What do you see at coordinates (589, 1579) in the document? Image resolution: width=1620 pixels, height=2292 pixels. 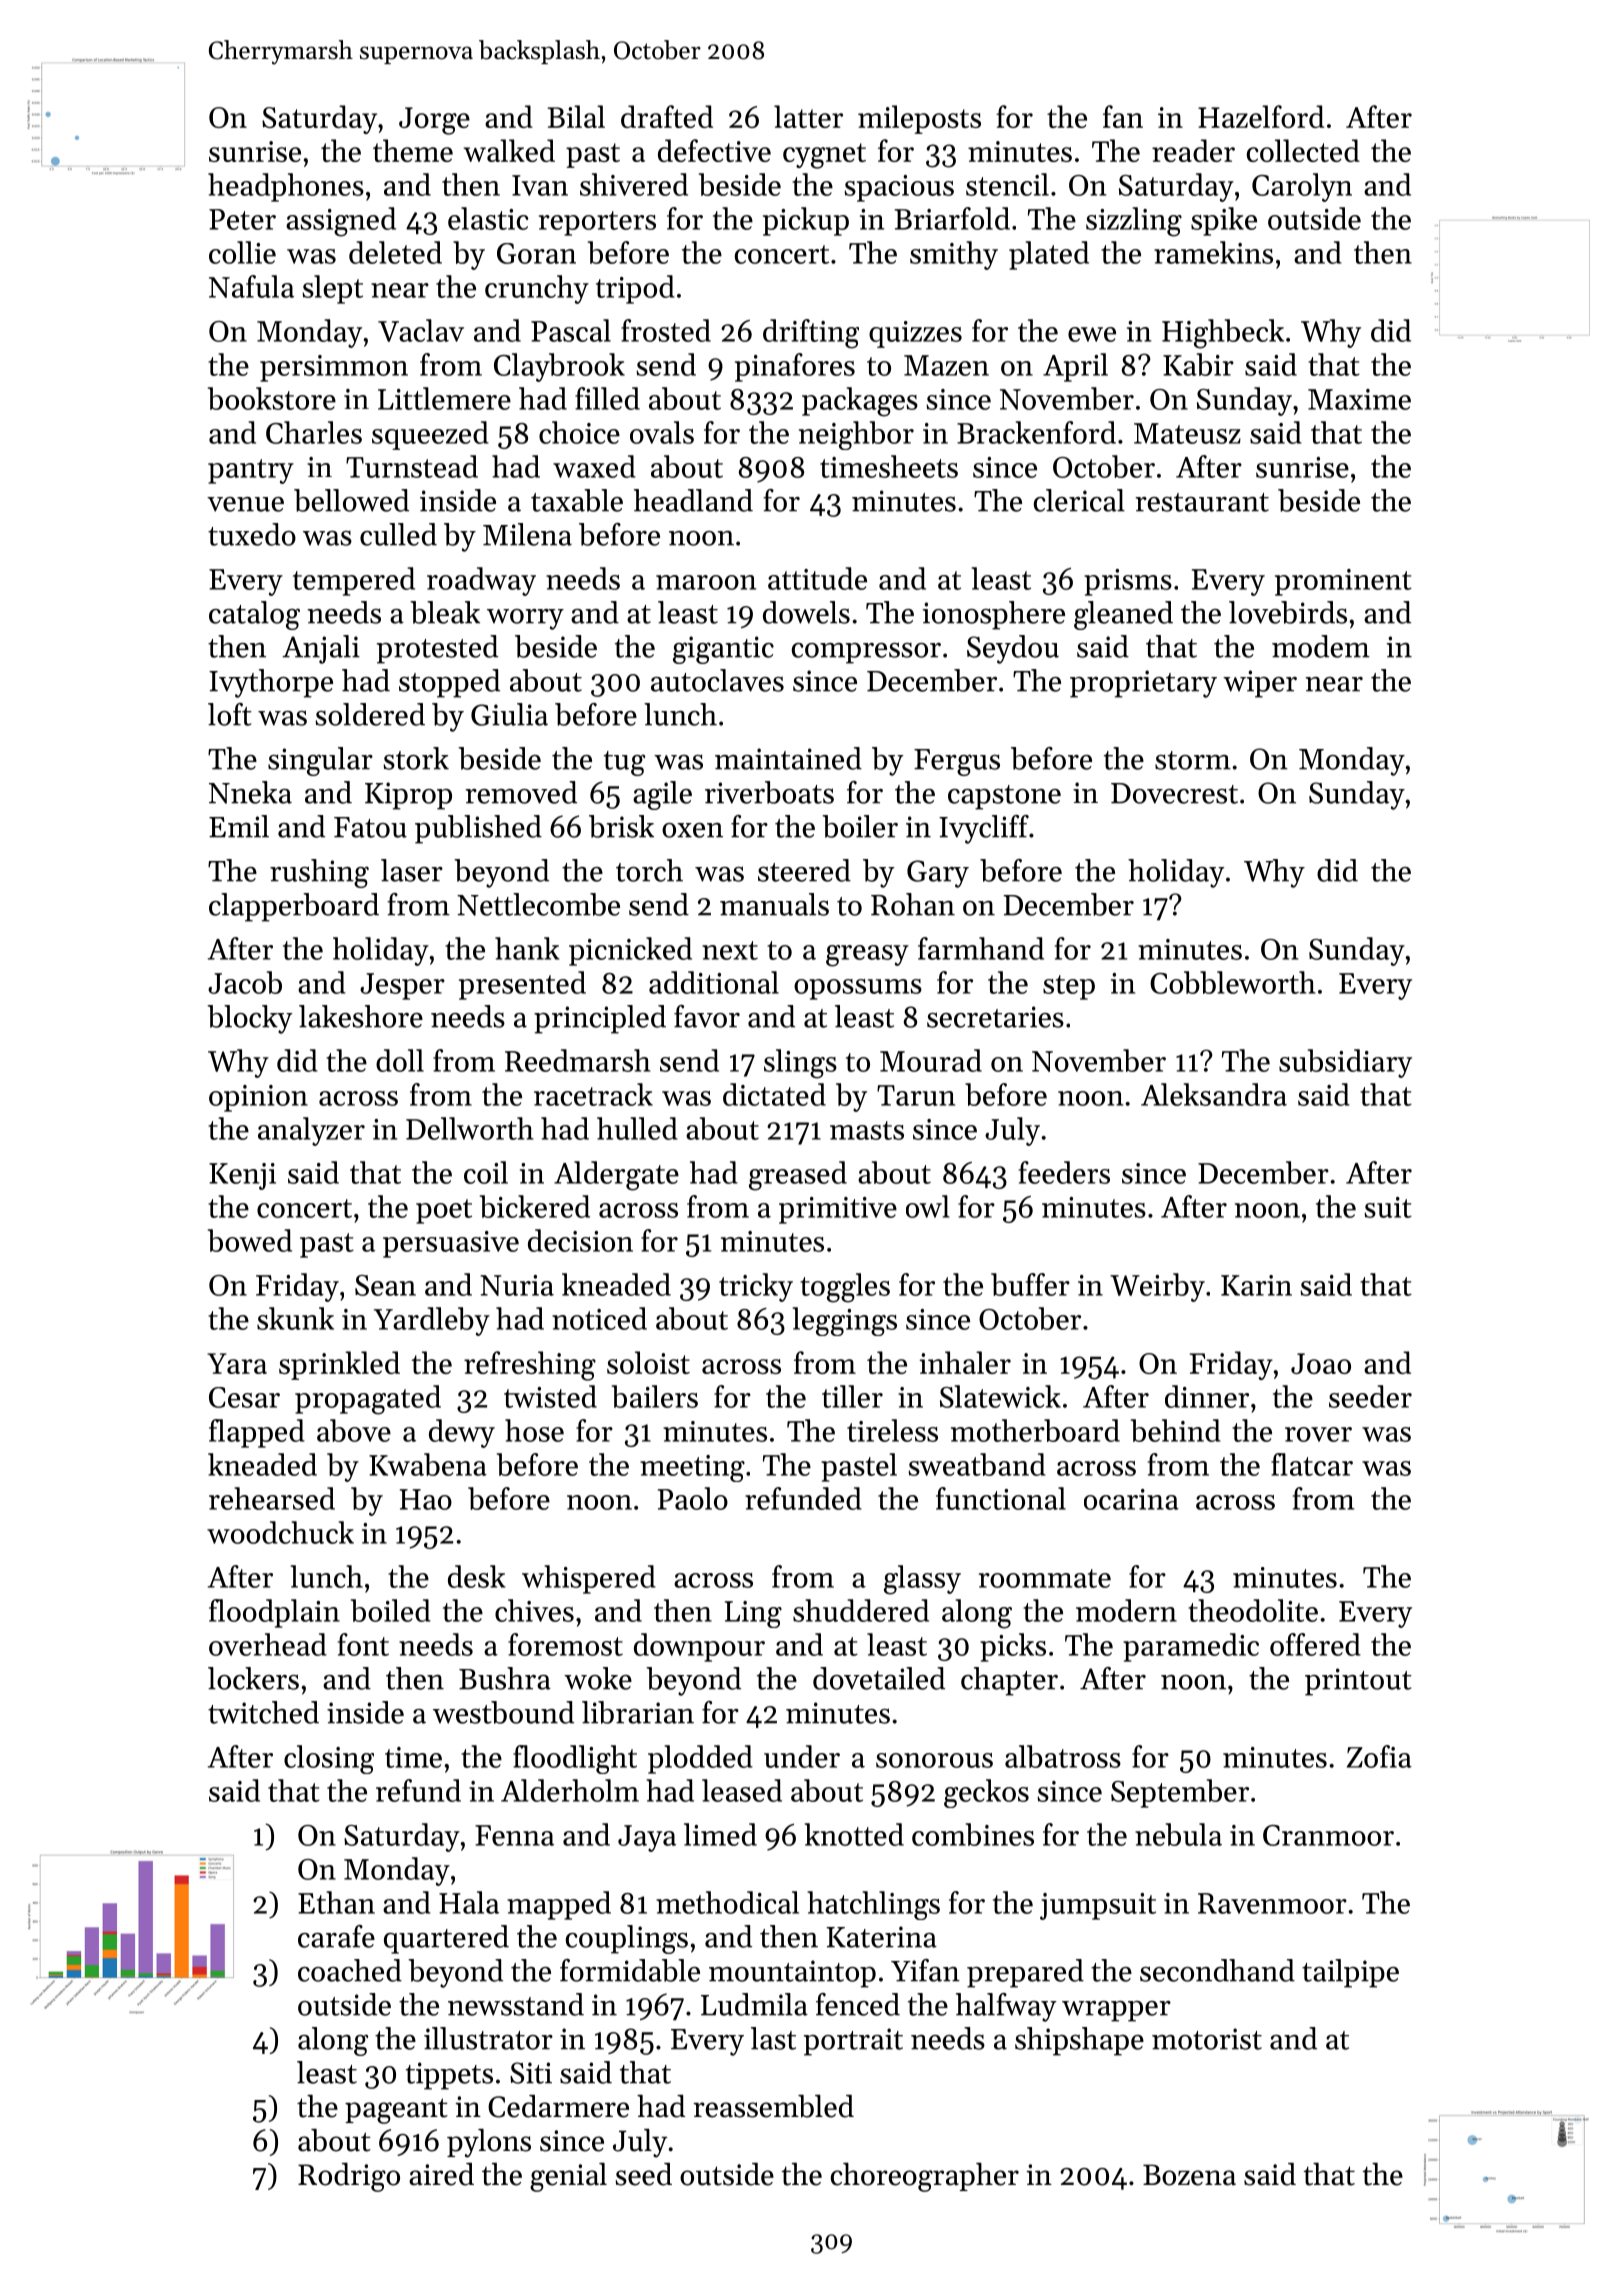 I see `whispered` at bounding box center [589, 1579].
